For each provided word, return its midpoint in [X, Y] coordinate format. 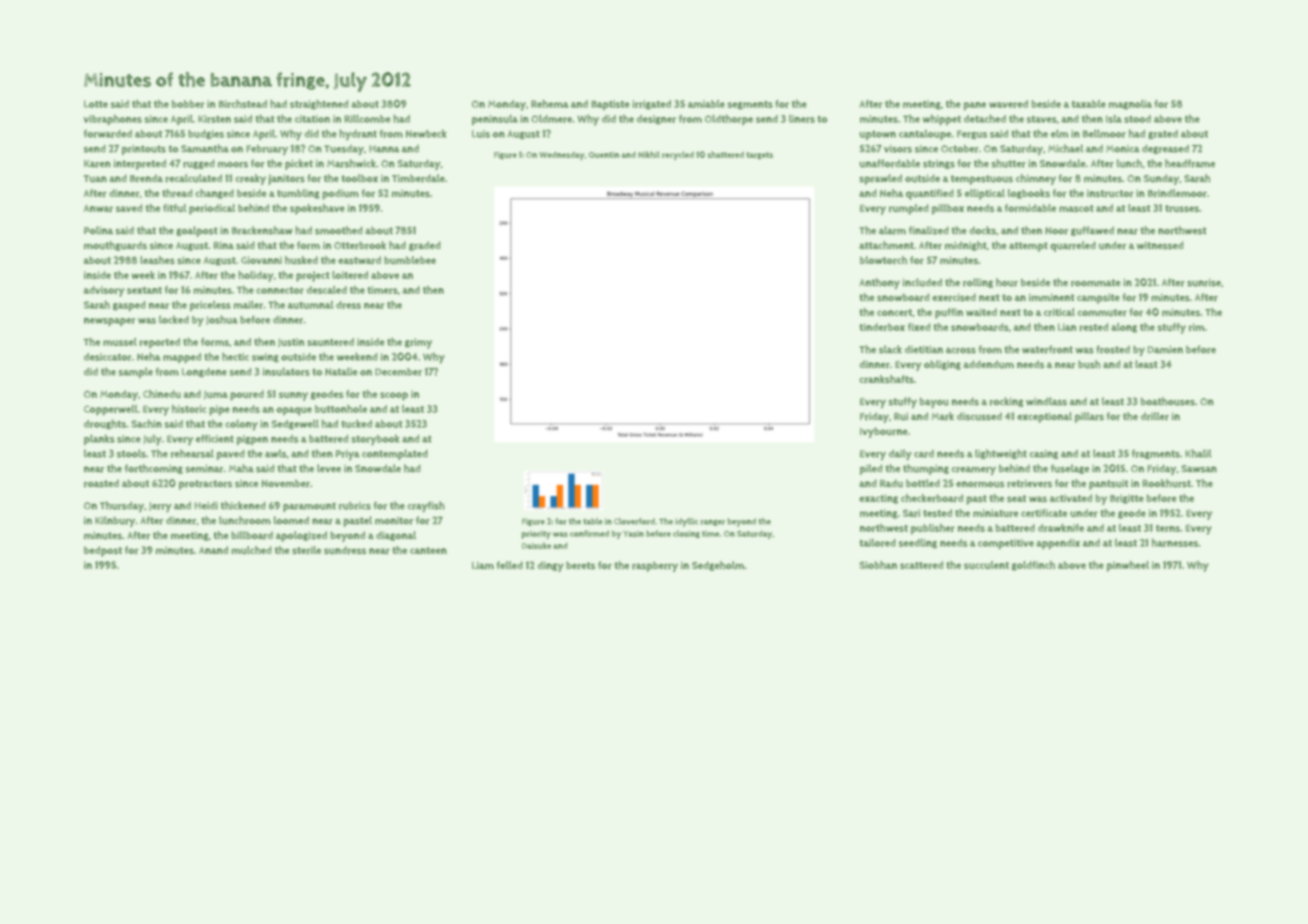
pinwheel [1128, 566]
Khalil [1198, 453]
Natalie [341, 371]
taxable [1089, 104]
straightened [319, 105]
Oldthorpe [729, 119]
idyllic [686, 522]
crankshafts [886, 379]
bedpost [103, 551]
